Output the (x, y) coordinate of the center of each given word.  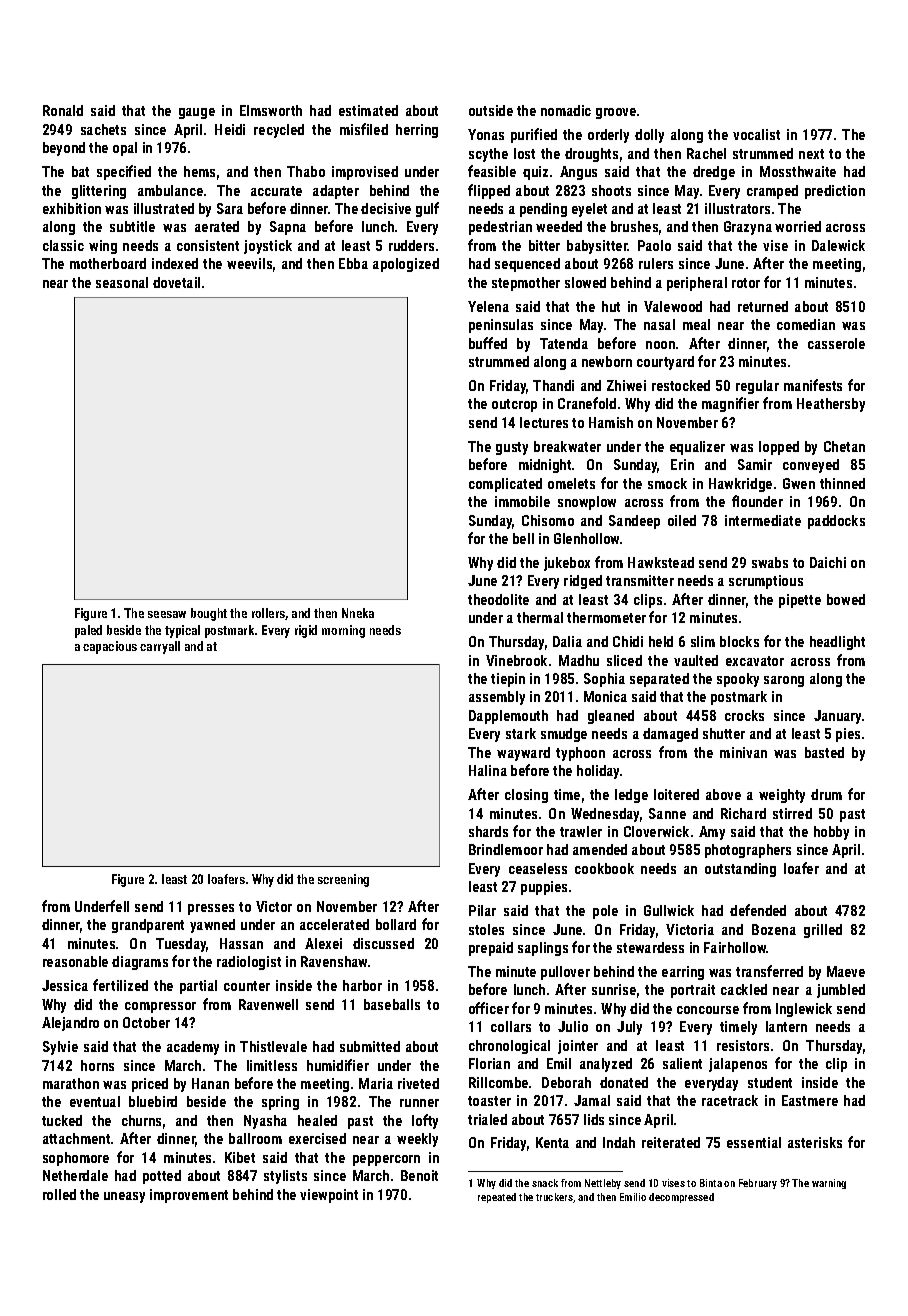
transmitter (640, 580)
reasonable (75, 961)
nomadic (566, 110)
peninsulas (501, 326)
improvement (189, 1196)
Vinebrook (516, 660)
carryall (160, 647)
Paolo (654, 245)
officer (489, 1008)
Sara (230, 208)
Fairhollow (735, 947)
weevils (249, 263)
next (811, 154)
